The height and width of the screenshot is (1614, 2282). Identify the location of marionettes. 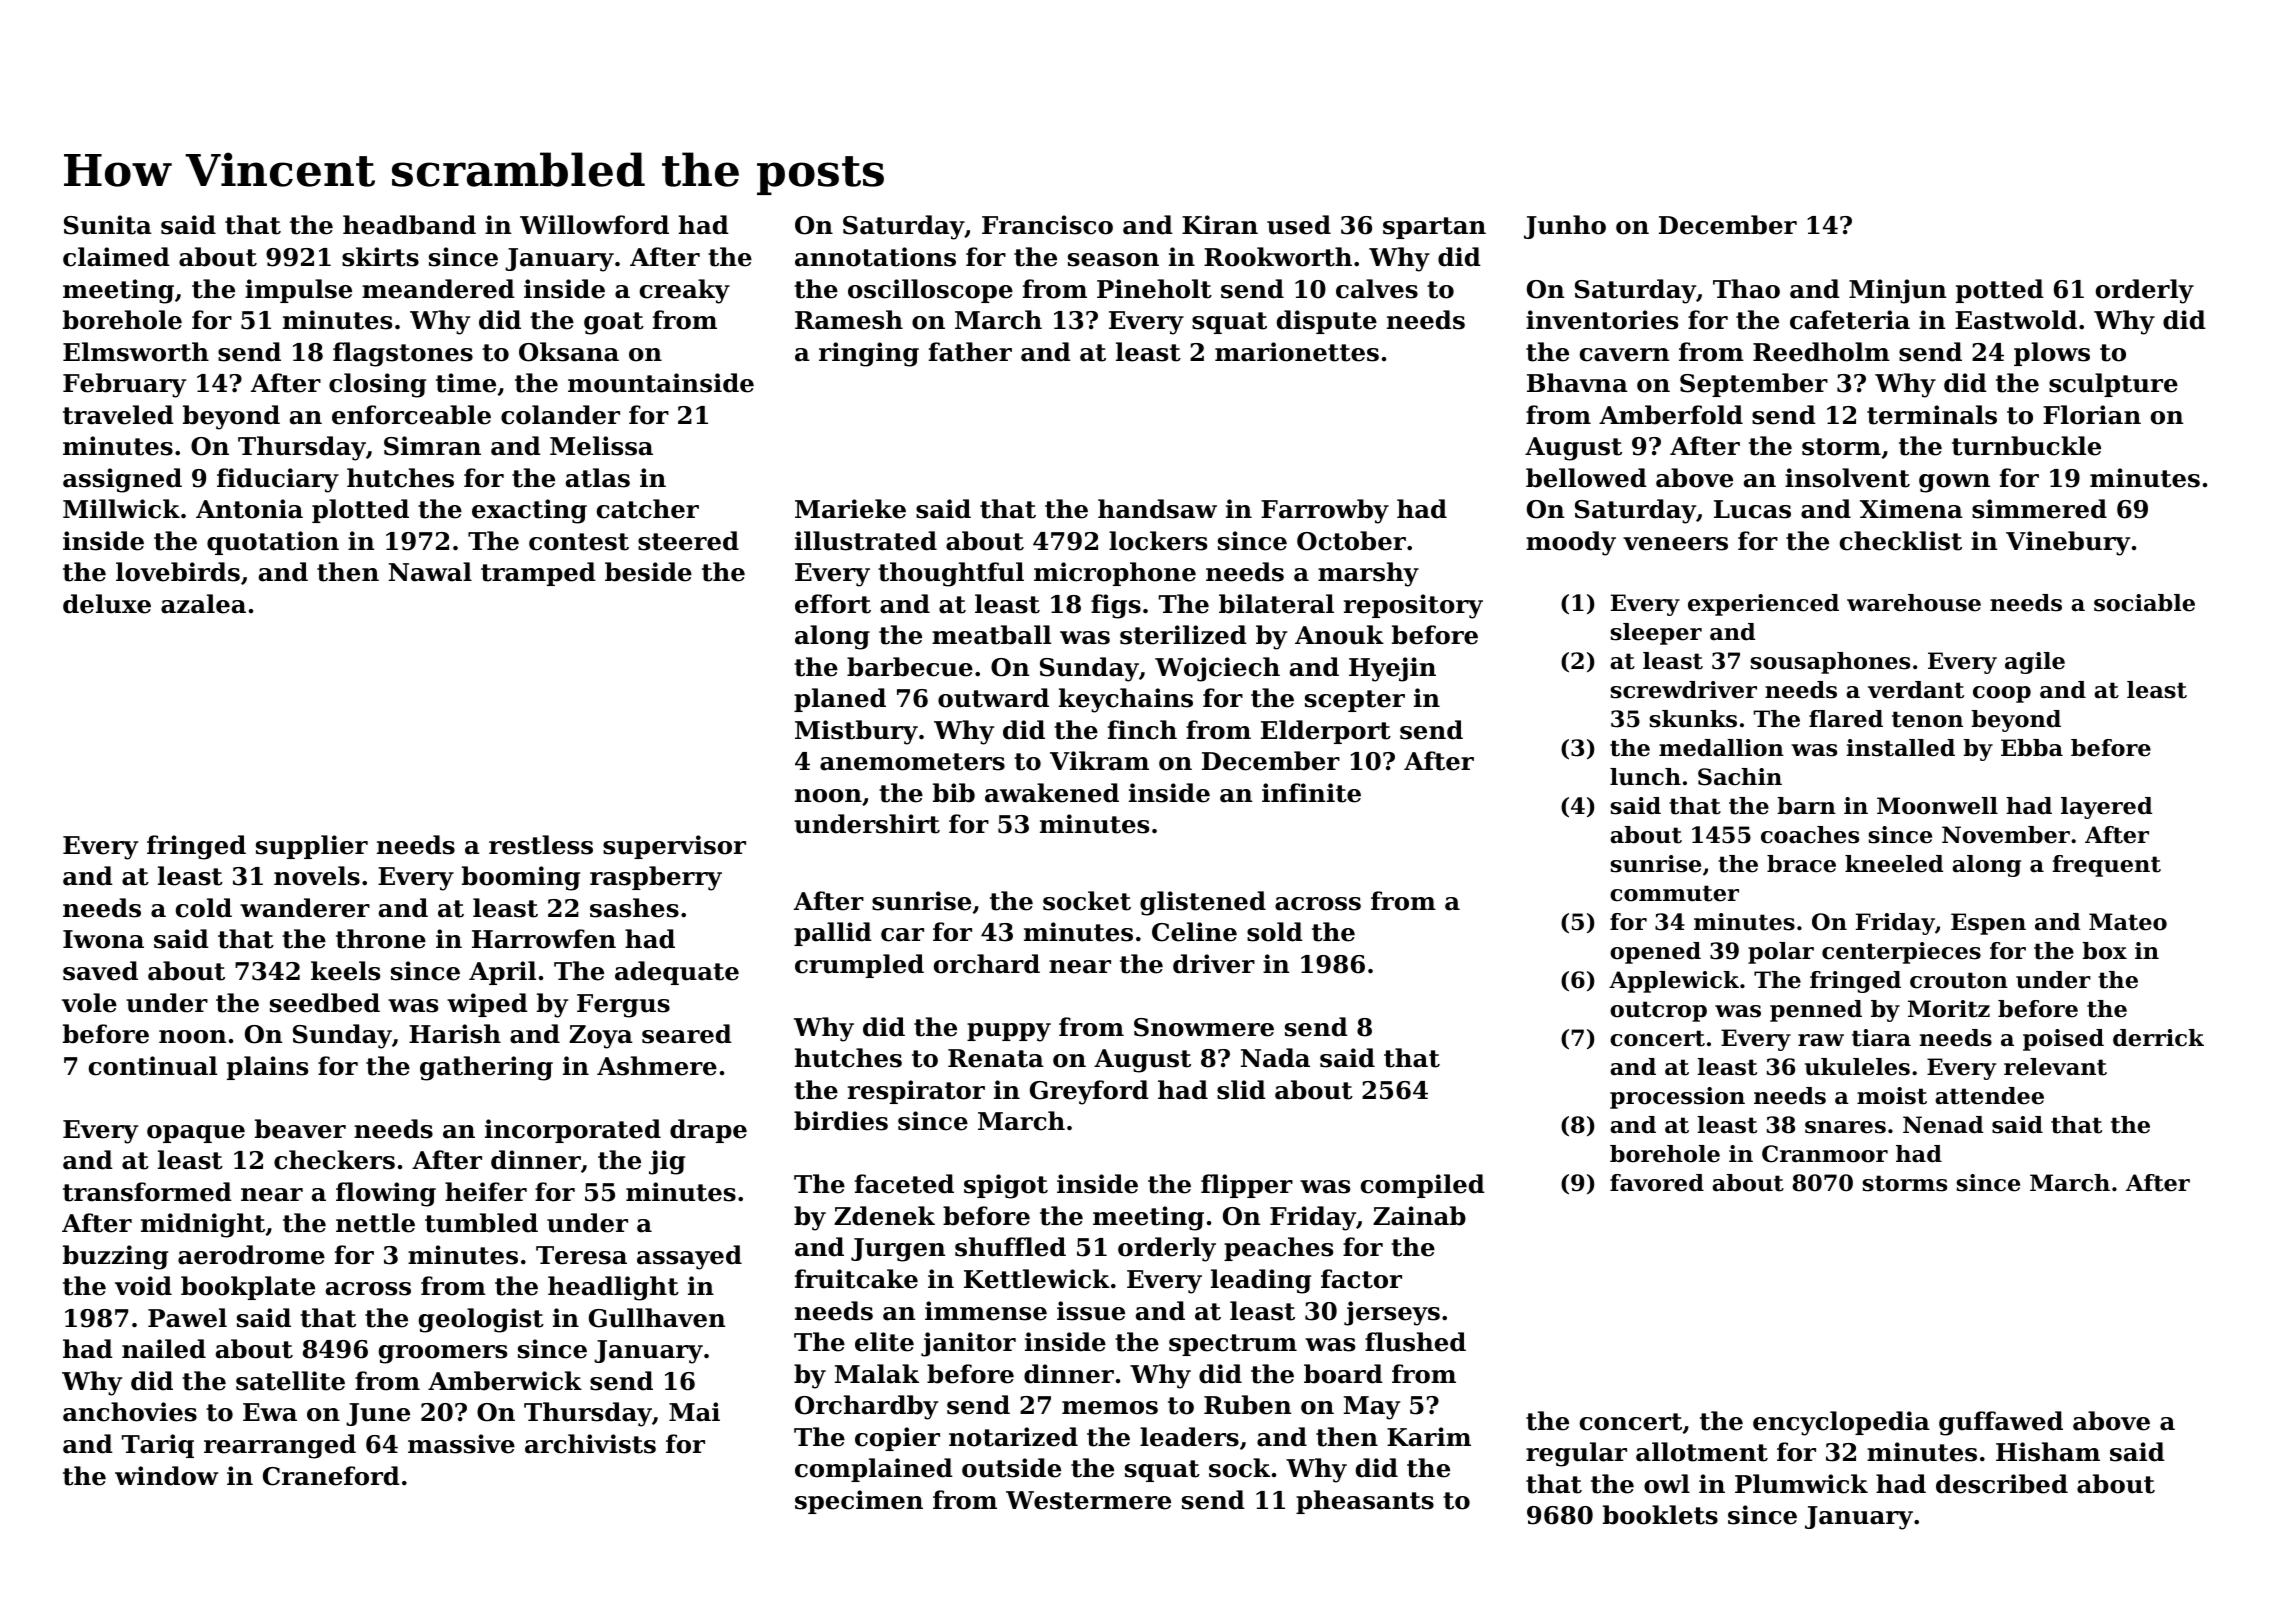
(1297, 352).
